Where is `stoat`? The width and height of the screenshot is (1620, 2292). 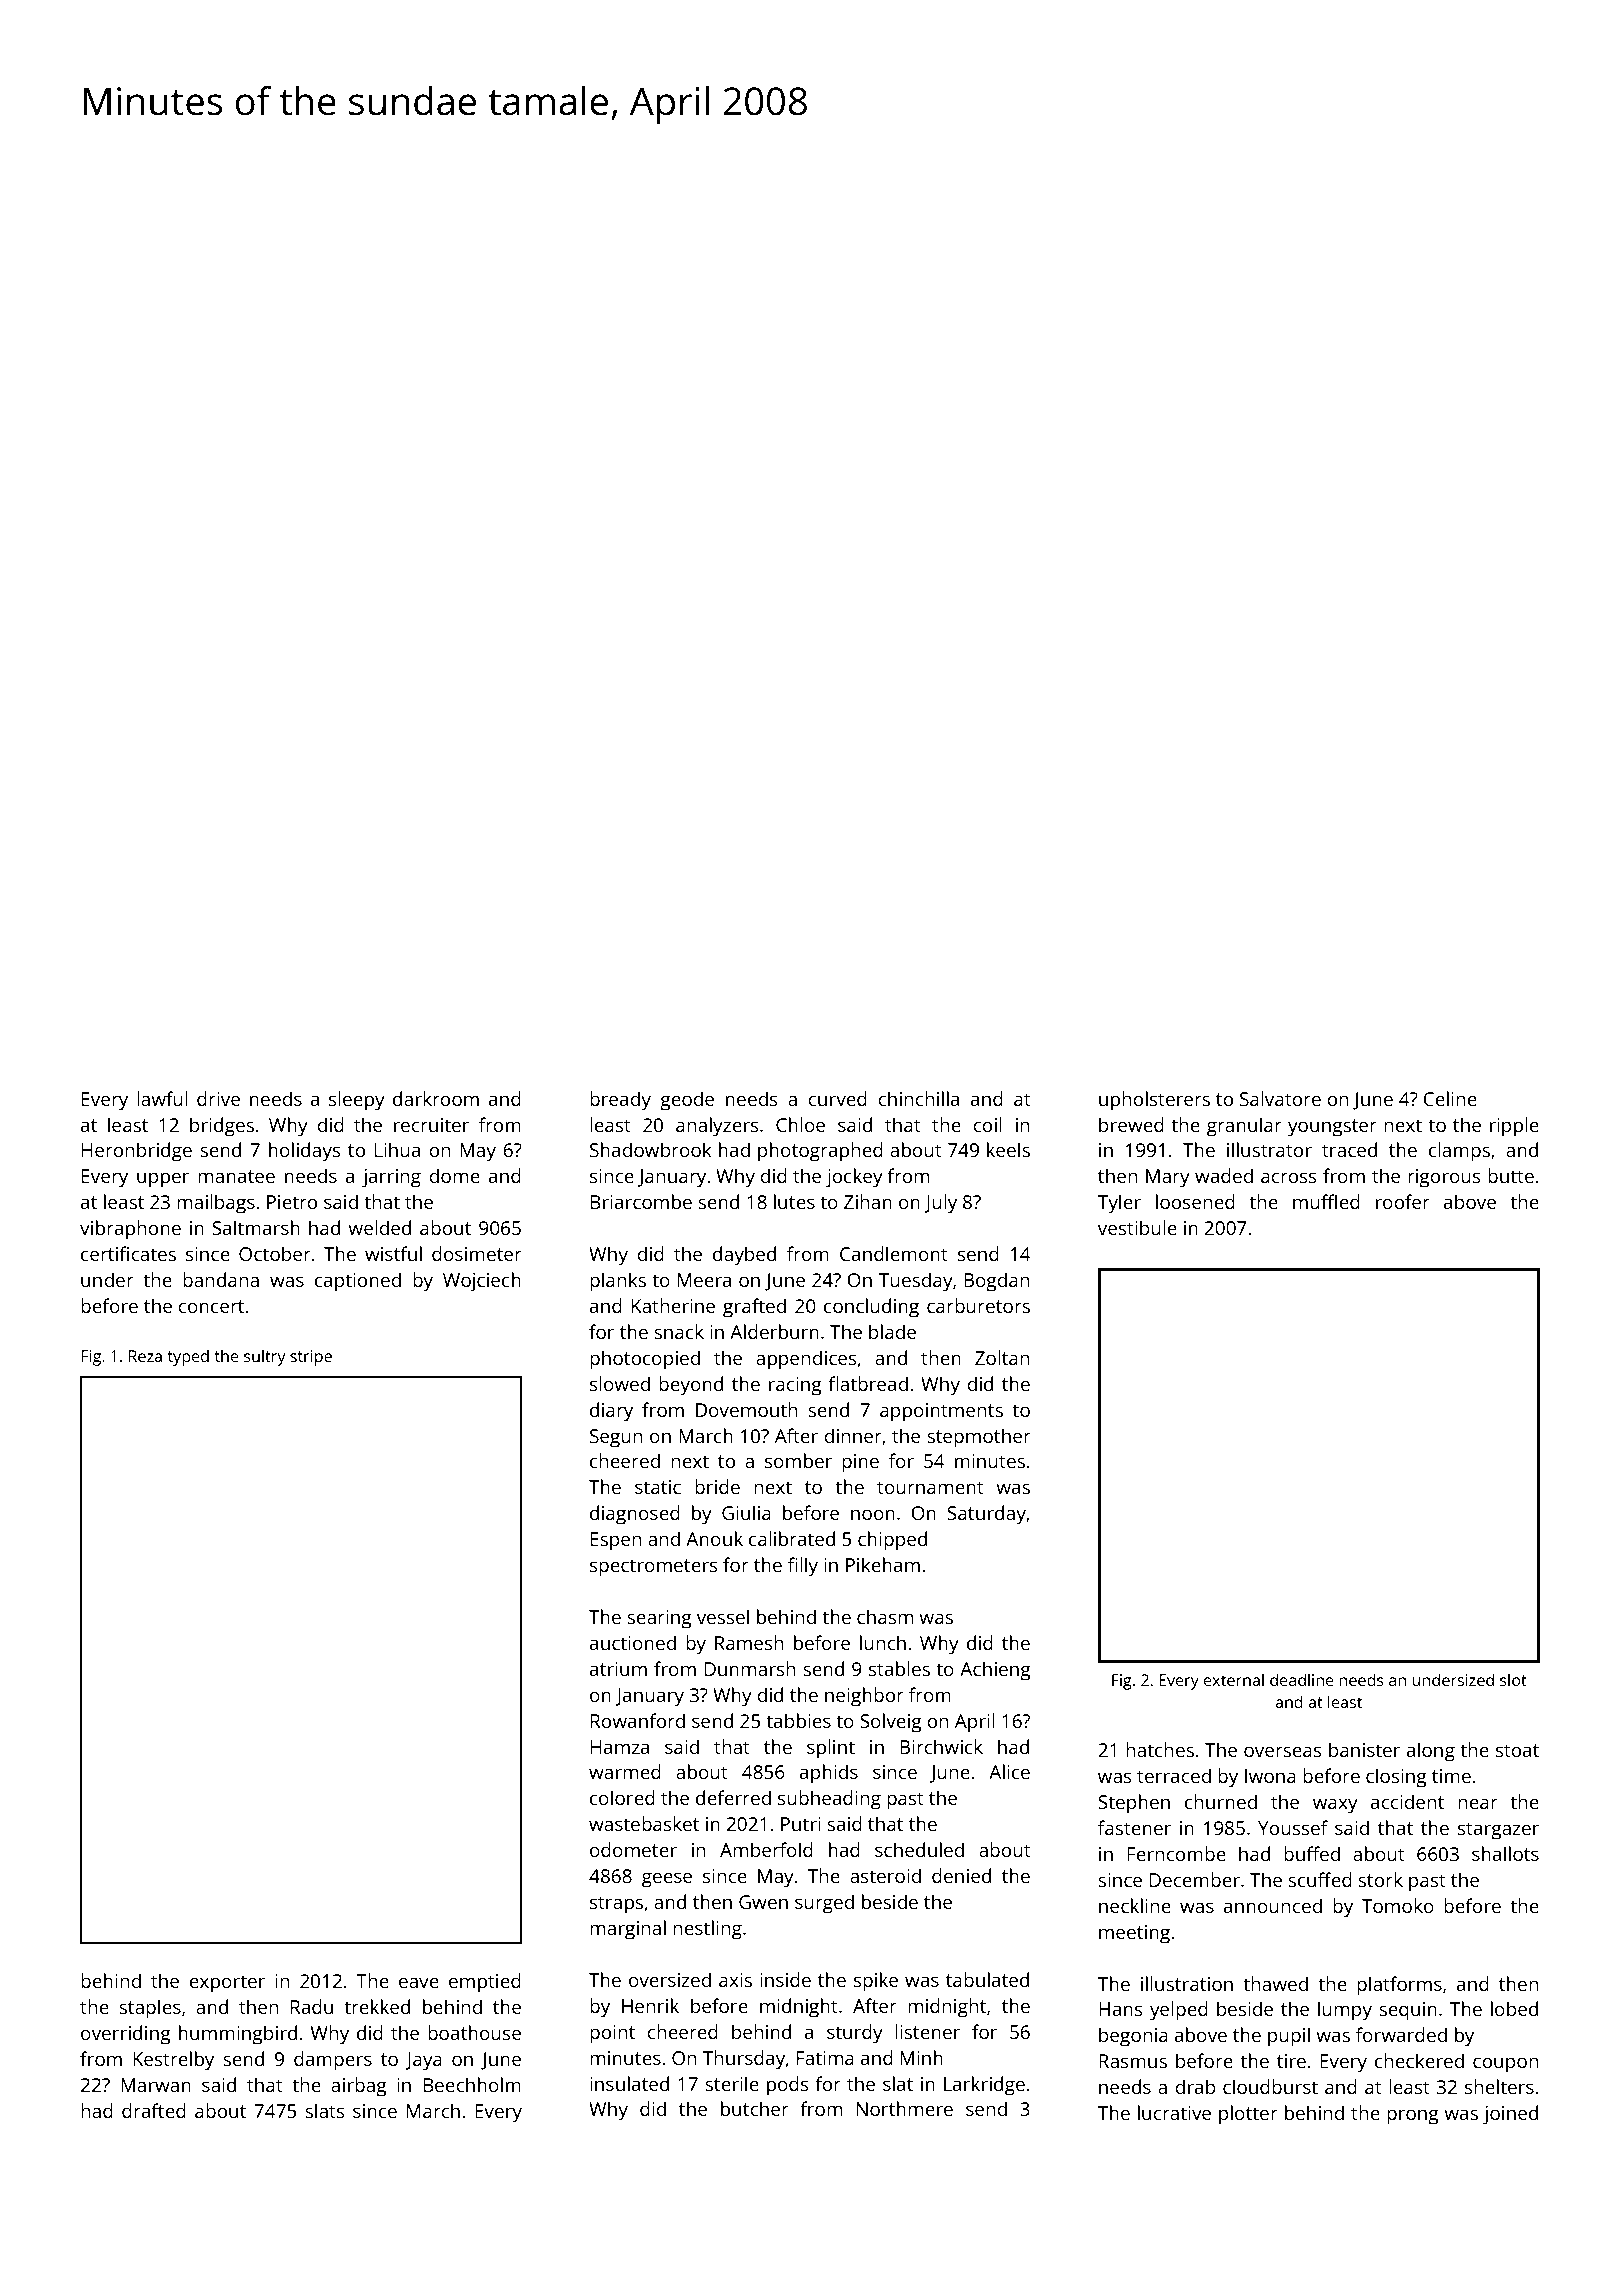
stoat is located at coordinates (1517, 1750).
